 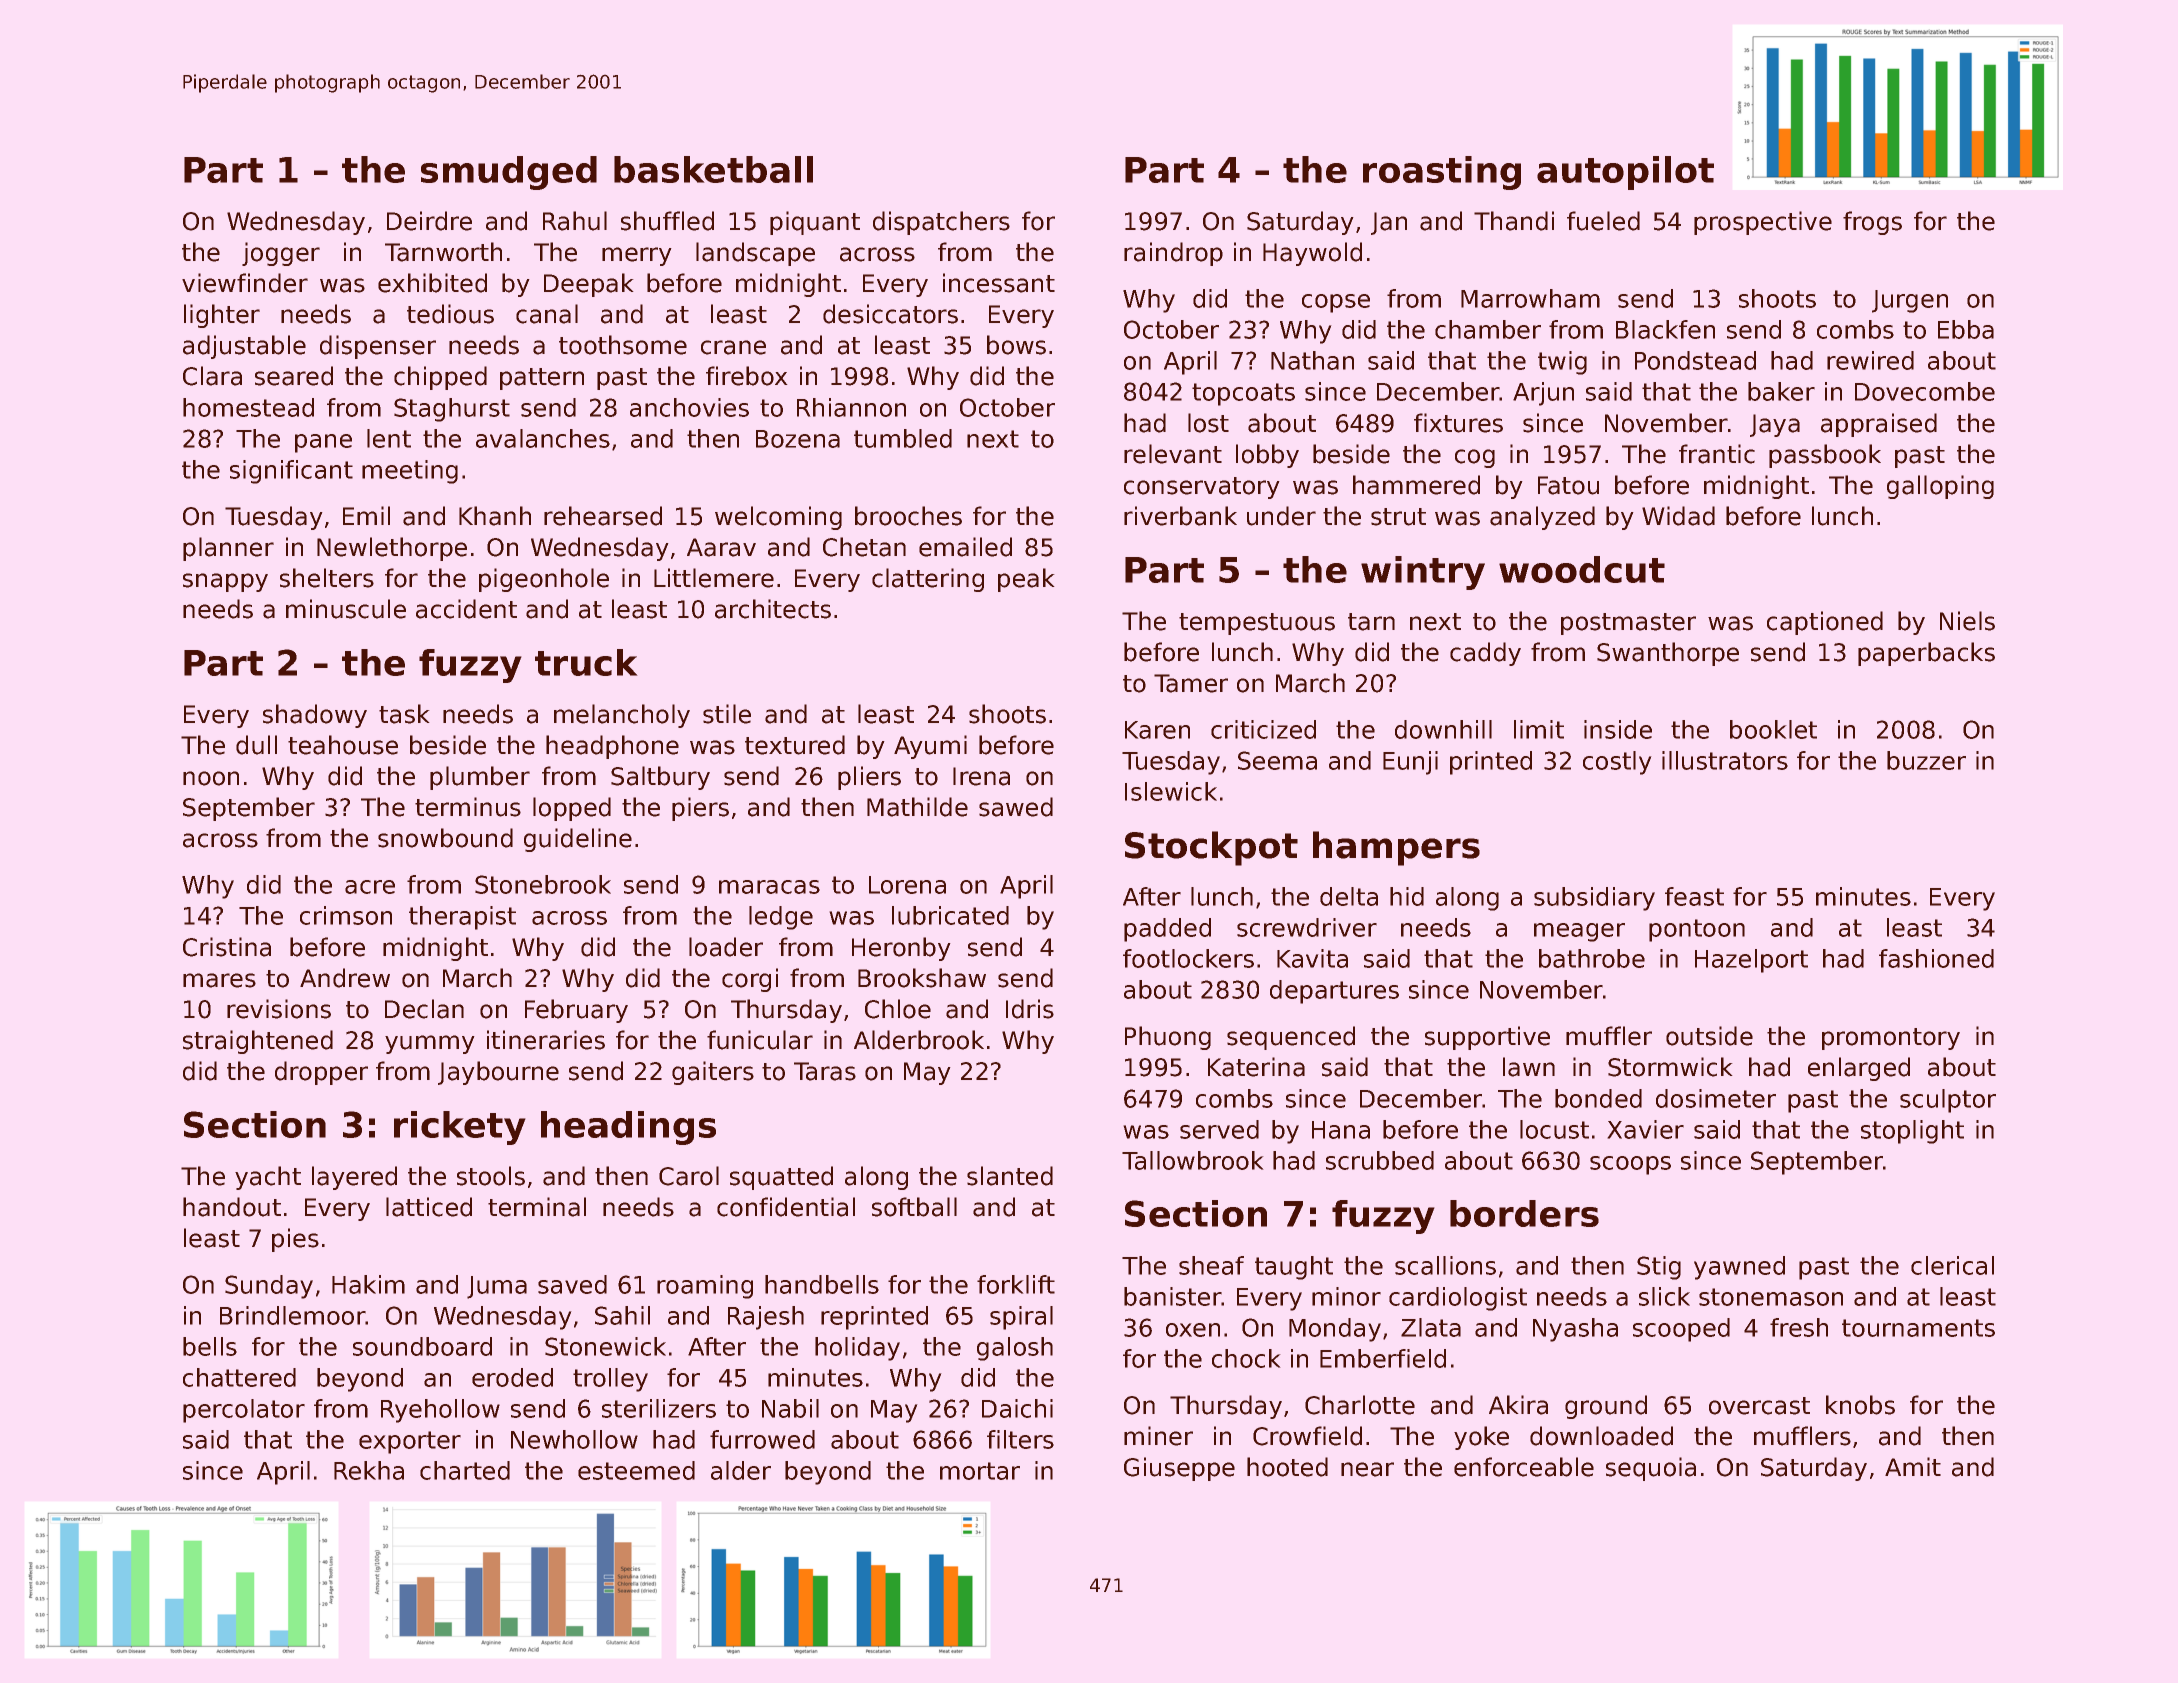 I want to click on bows, so click(x=1016, y=345).
